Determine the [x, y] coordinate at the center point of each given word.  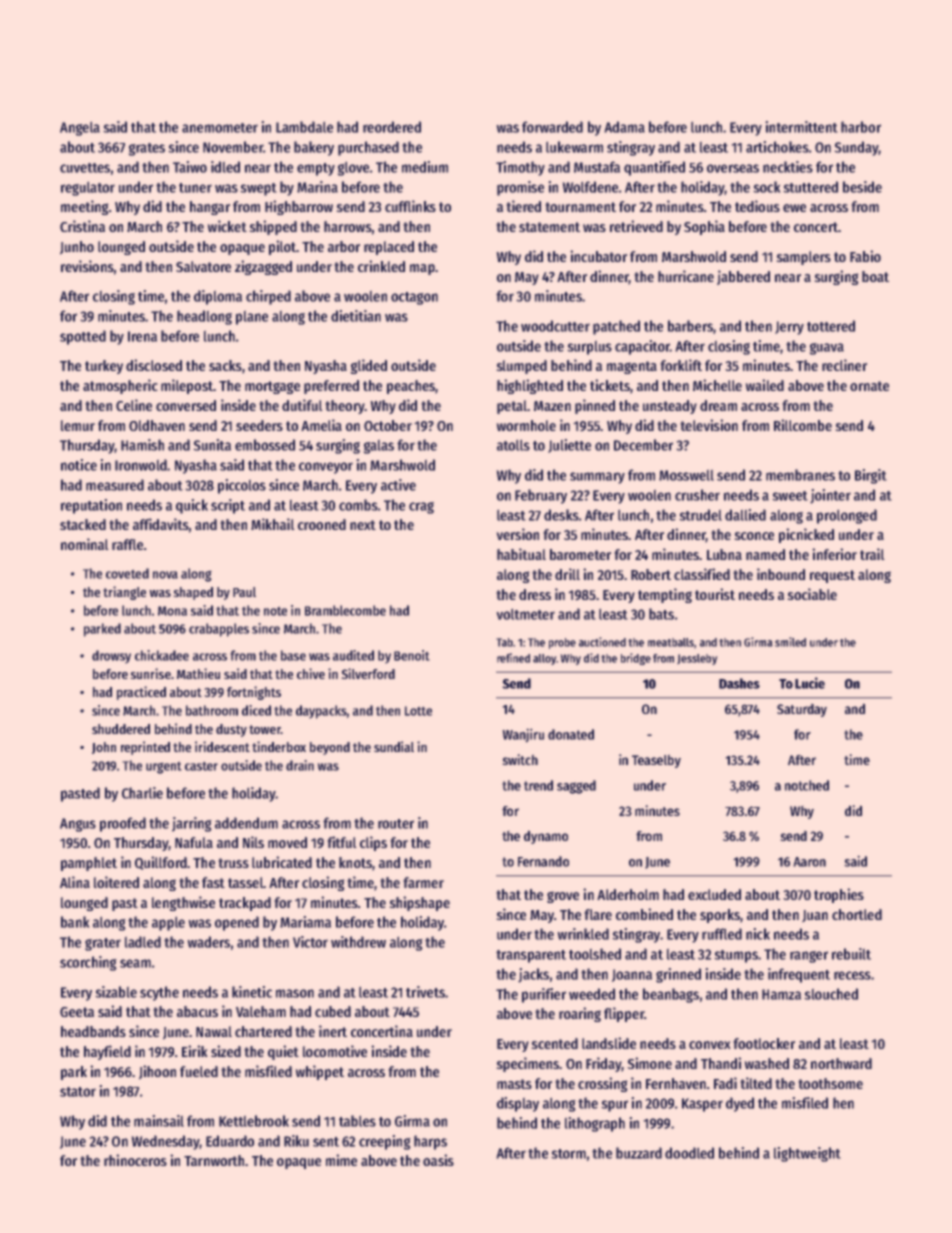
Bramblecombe [345, 610]
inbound [781, 574]
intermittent [801, 127]
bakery [314, 148]
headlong [204, 317]
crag [421, 508]
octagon [414, 298]
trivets [425, 992]
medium [425, 167]
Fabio [865, 256]
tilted [756, 1083]
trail [872, 554]
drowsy [111, 656]
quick [192, 506]
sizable [116, 992]
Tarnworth [214, 1160]
